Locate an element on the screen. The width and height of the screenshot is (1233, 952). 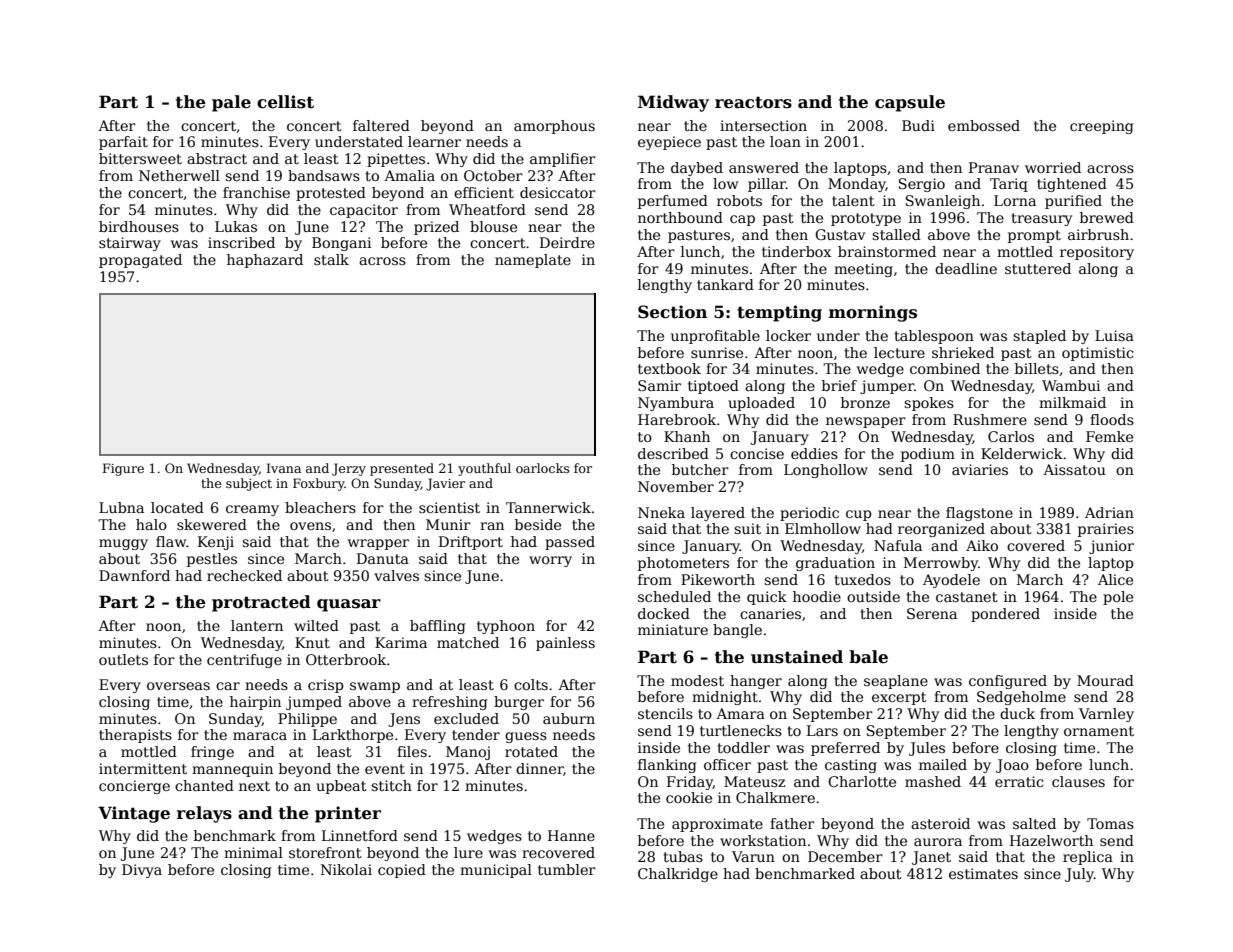
nameplate is located at coordinates (533, 261).
